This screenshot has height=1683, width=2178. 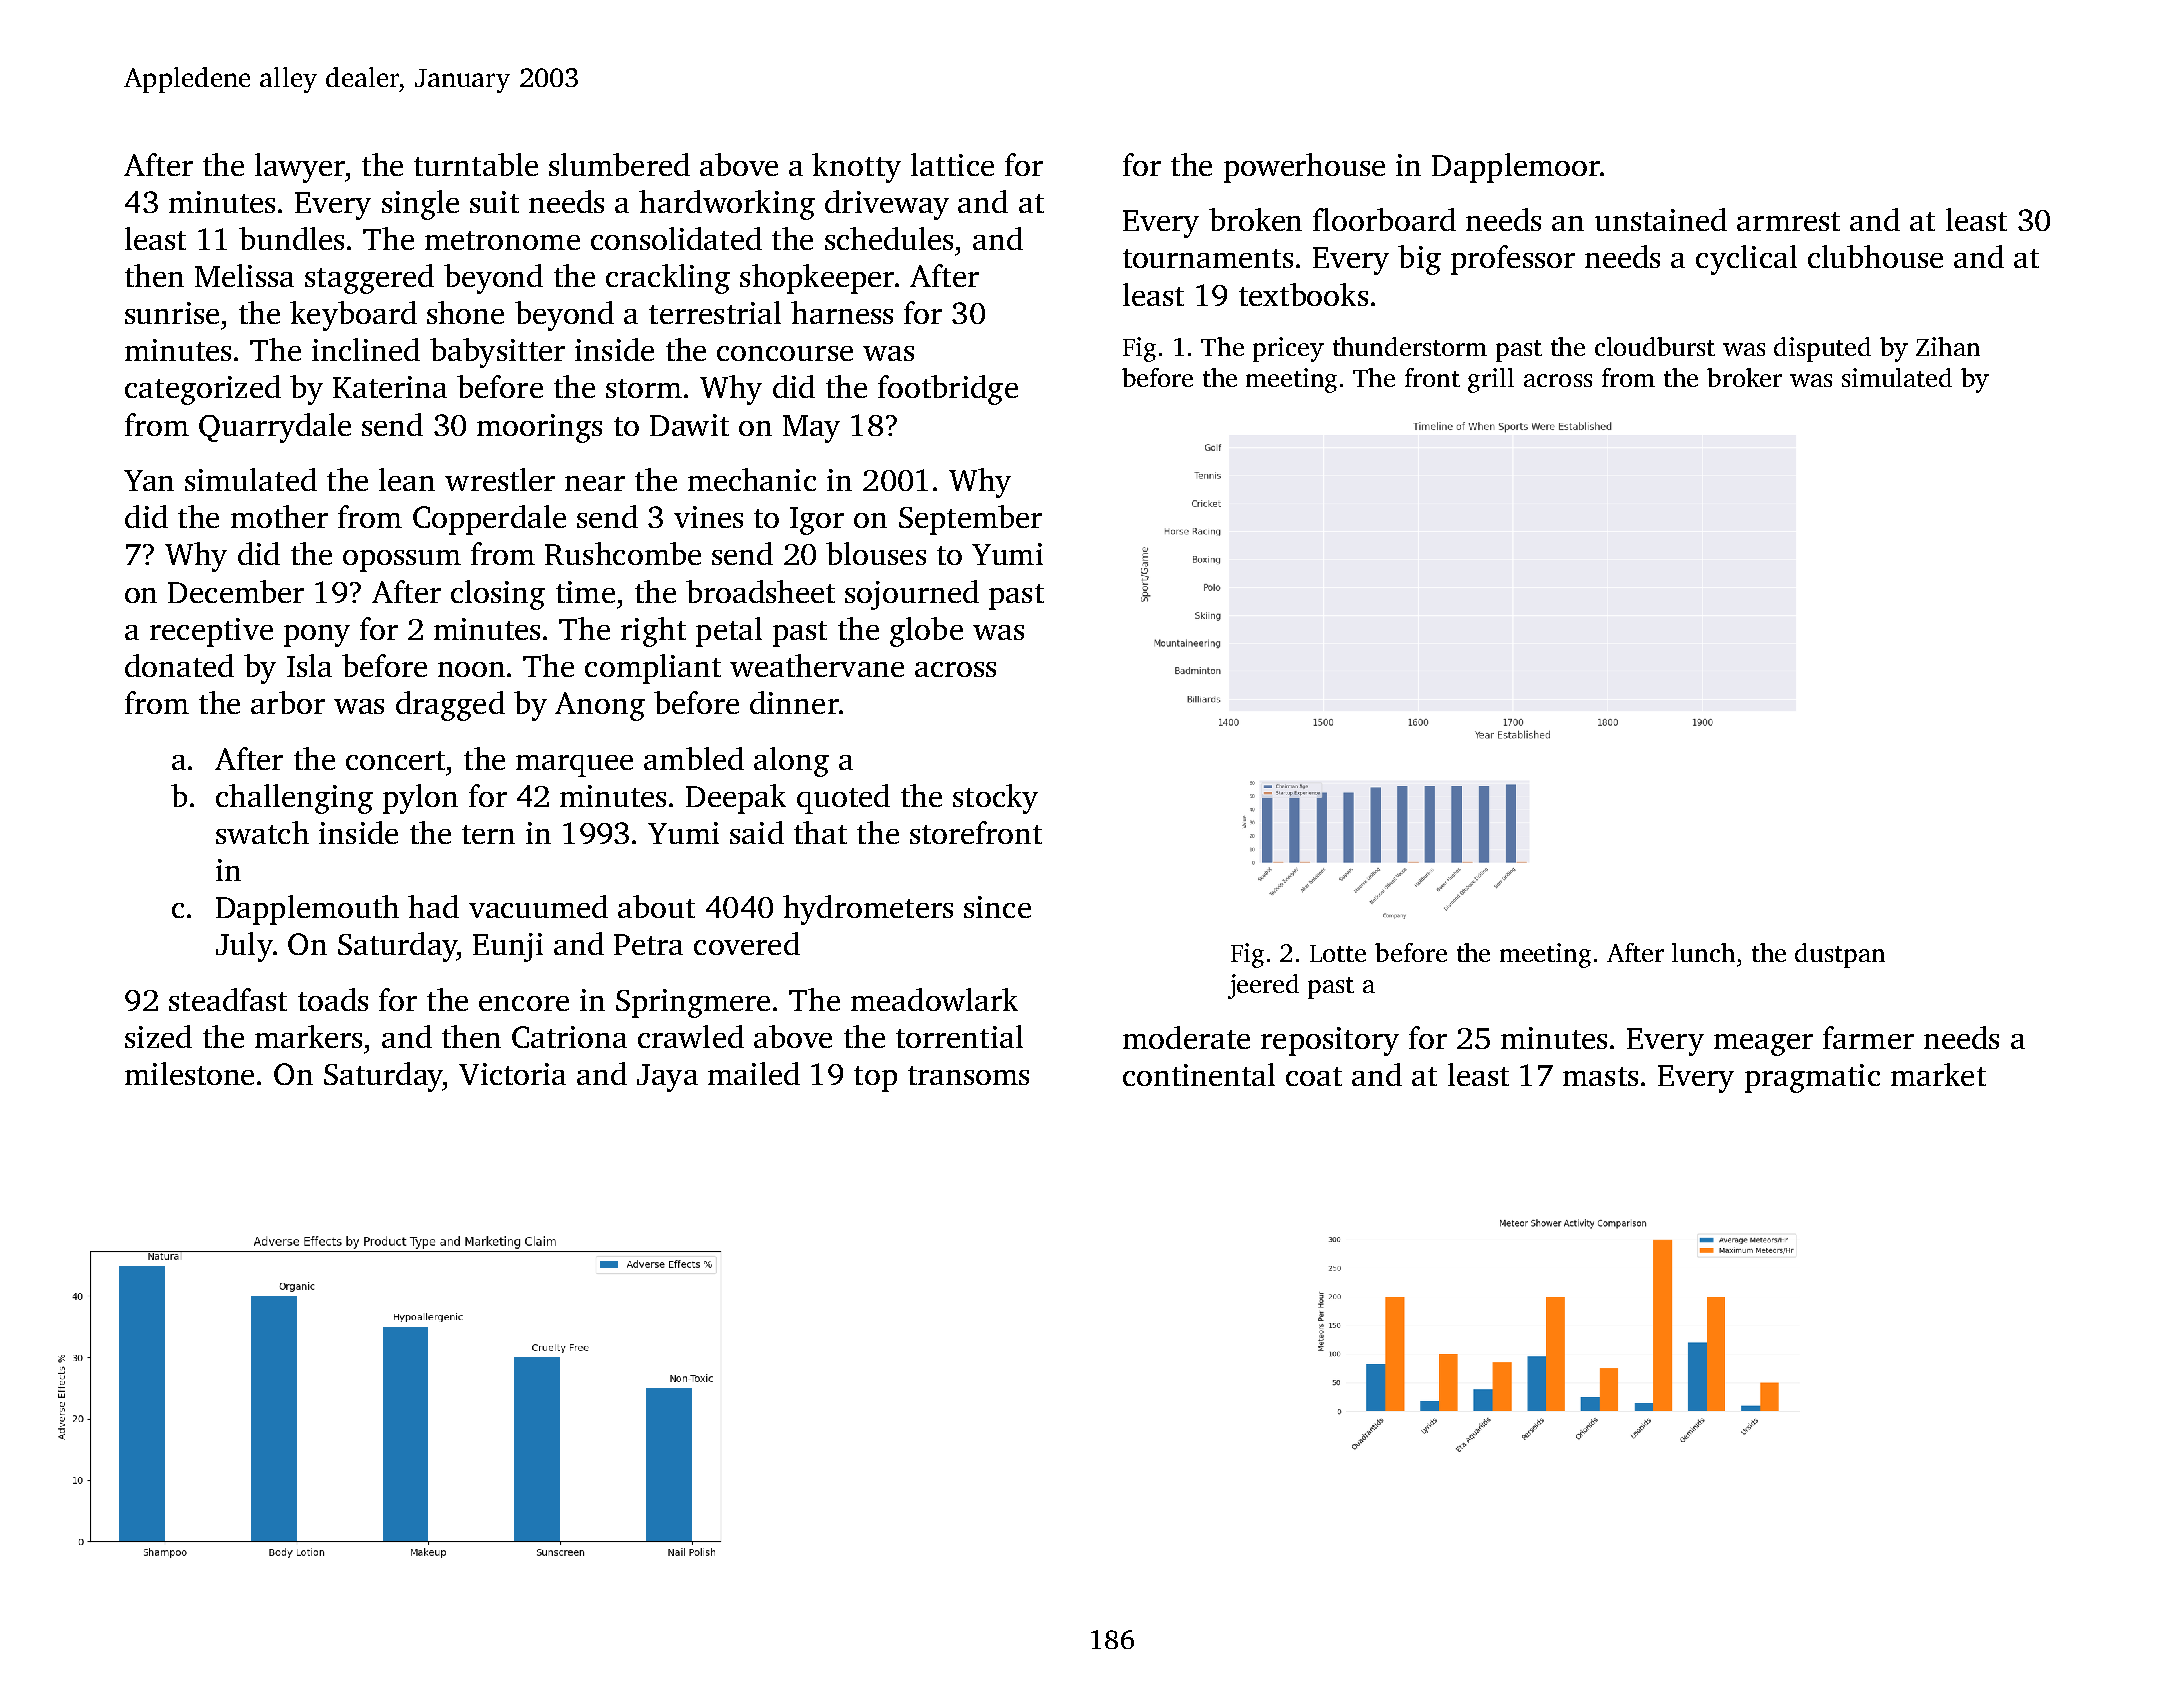 What do you see at coordinates (667, 1078) in the screenshot?
I see `Jaya` at bounding box center [667, 1078].
